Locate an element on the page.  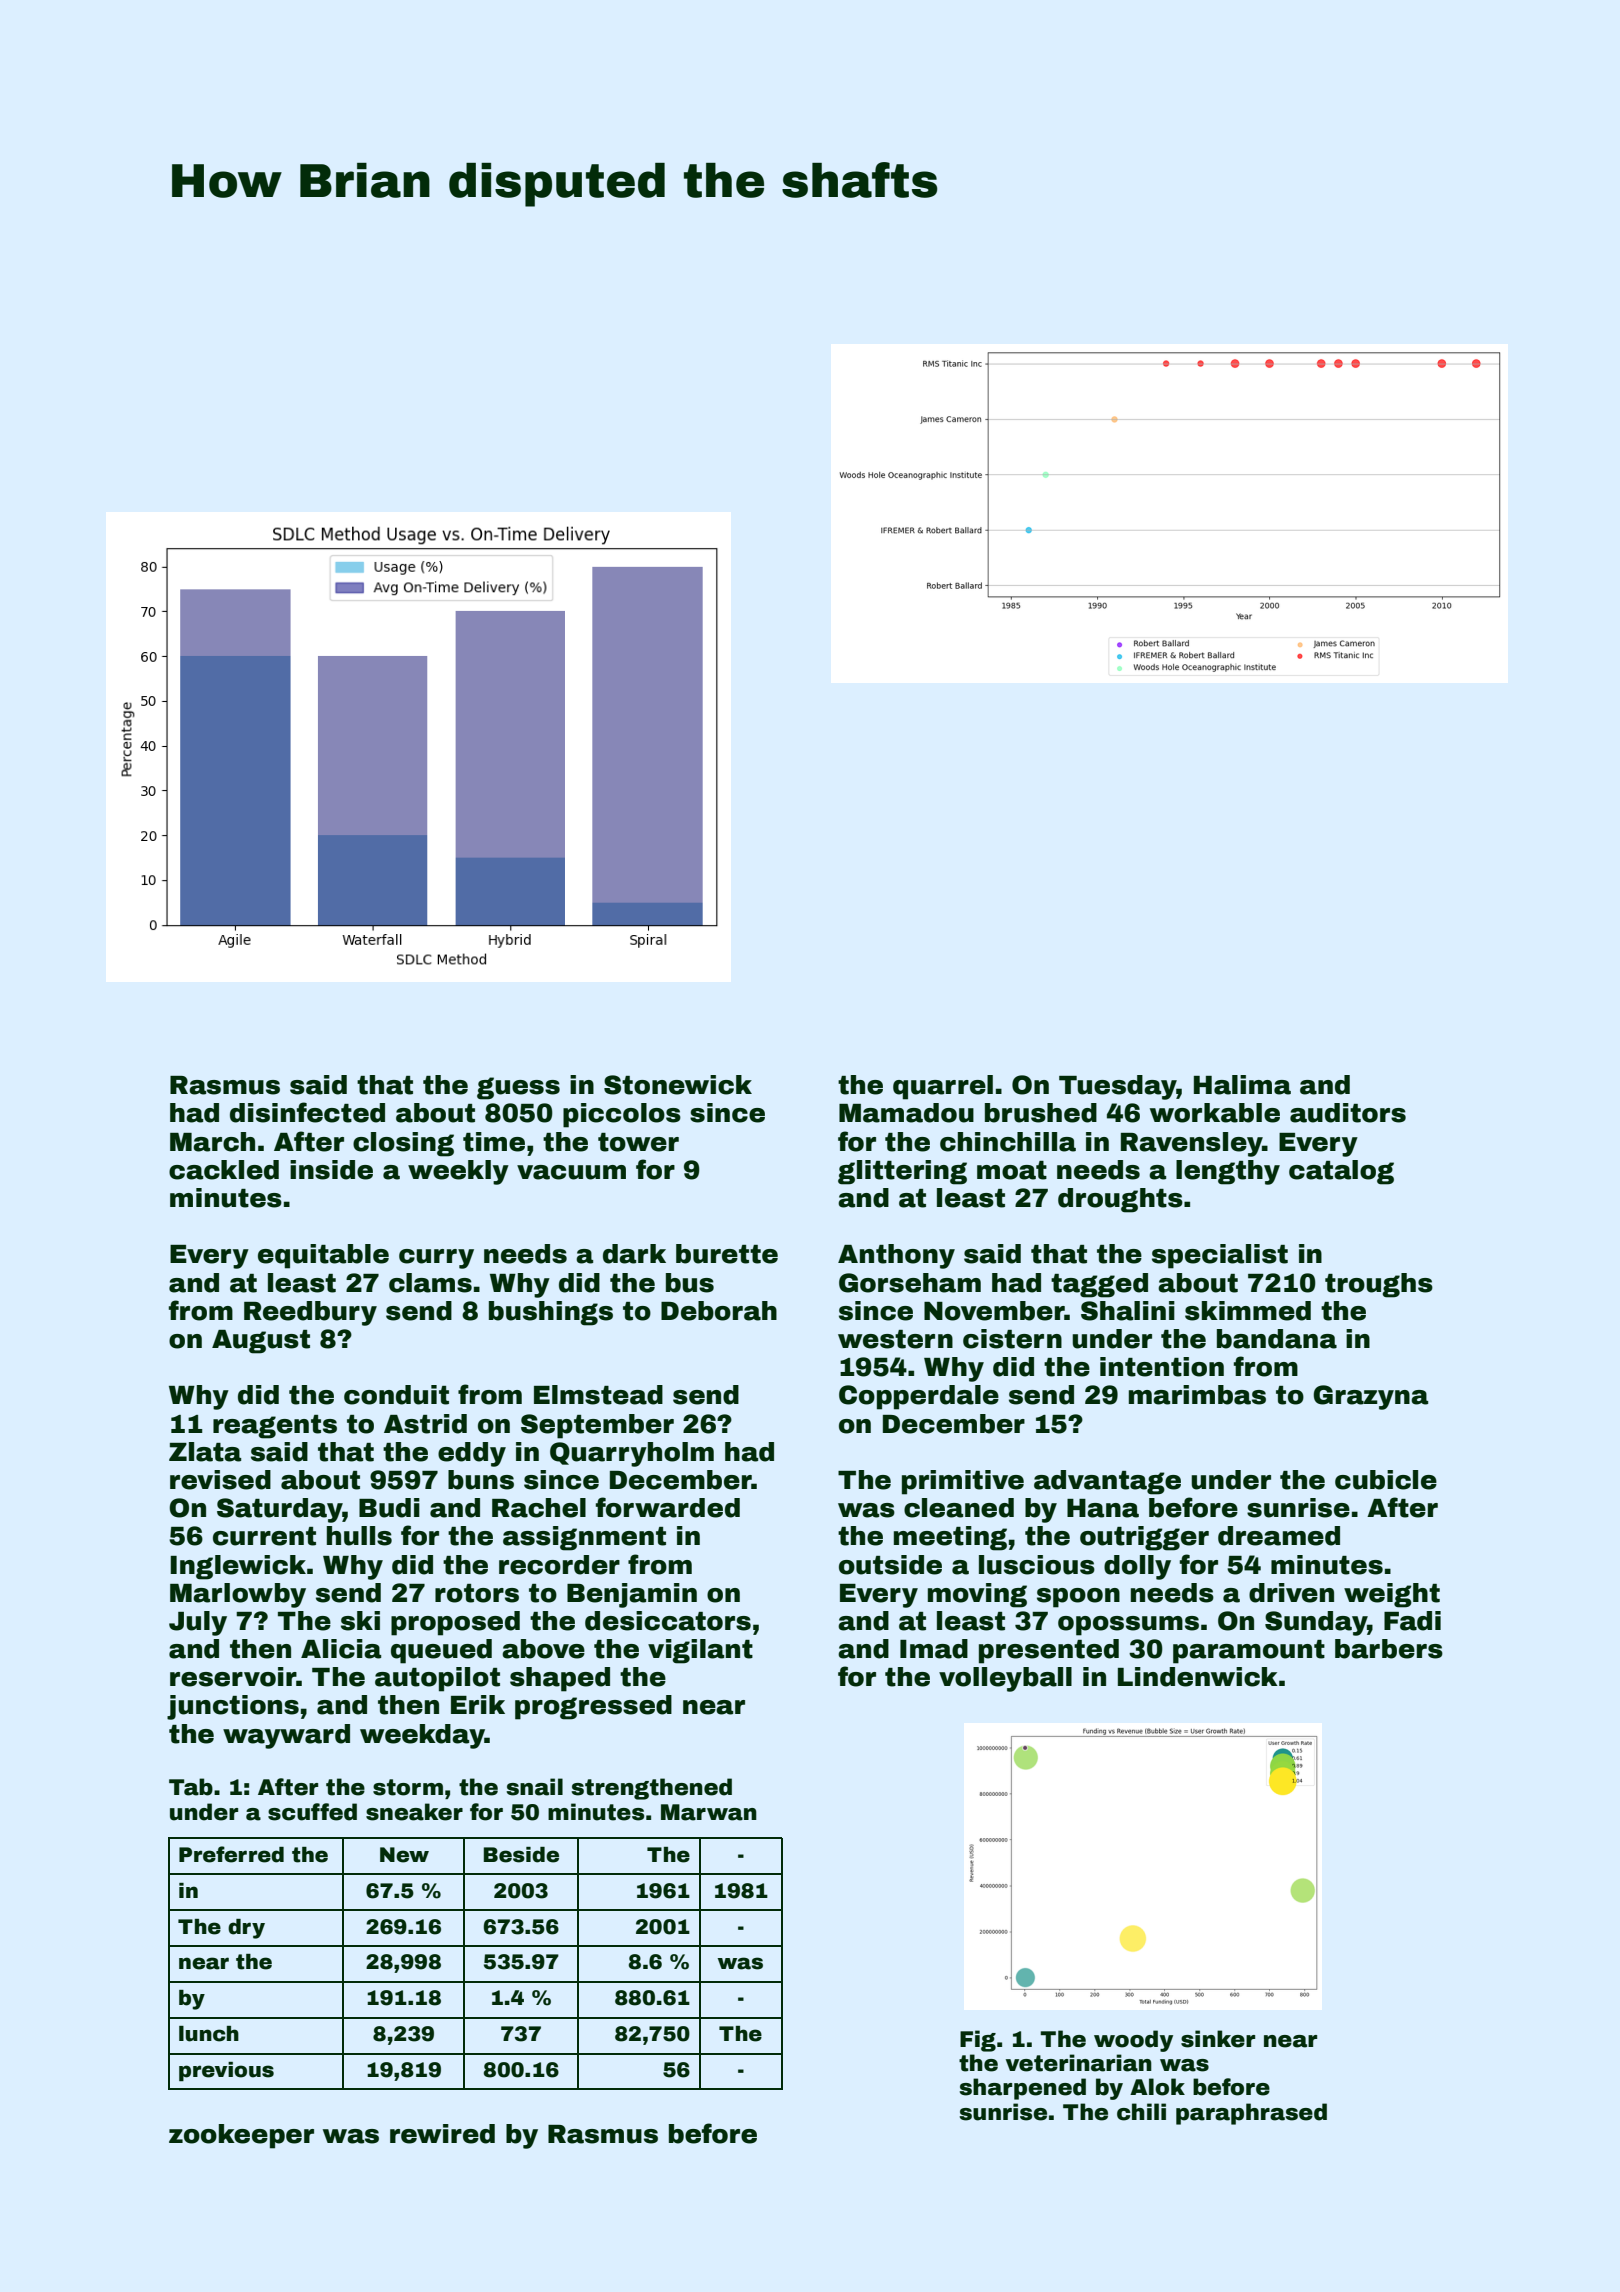
sinker is located at coordinates (1218, 2039).
